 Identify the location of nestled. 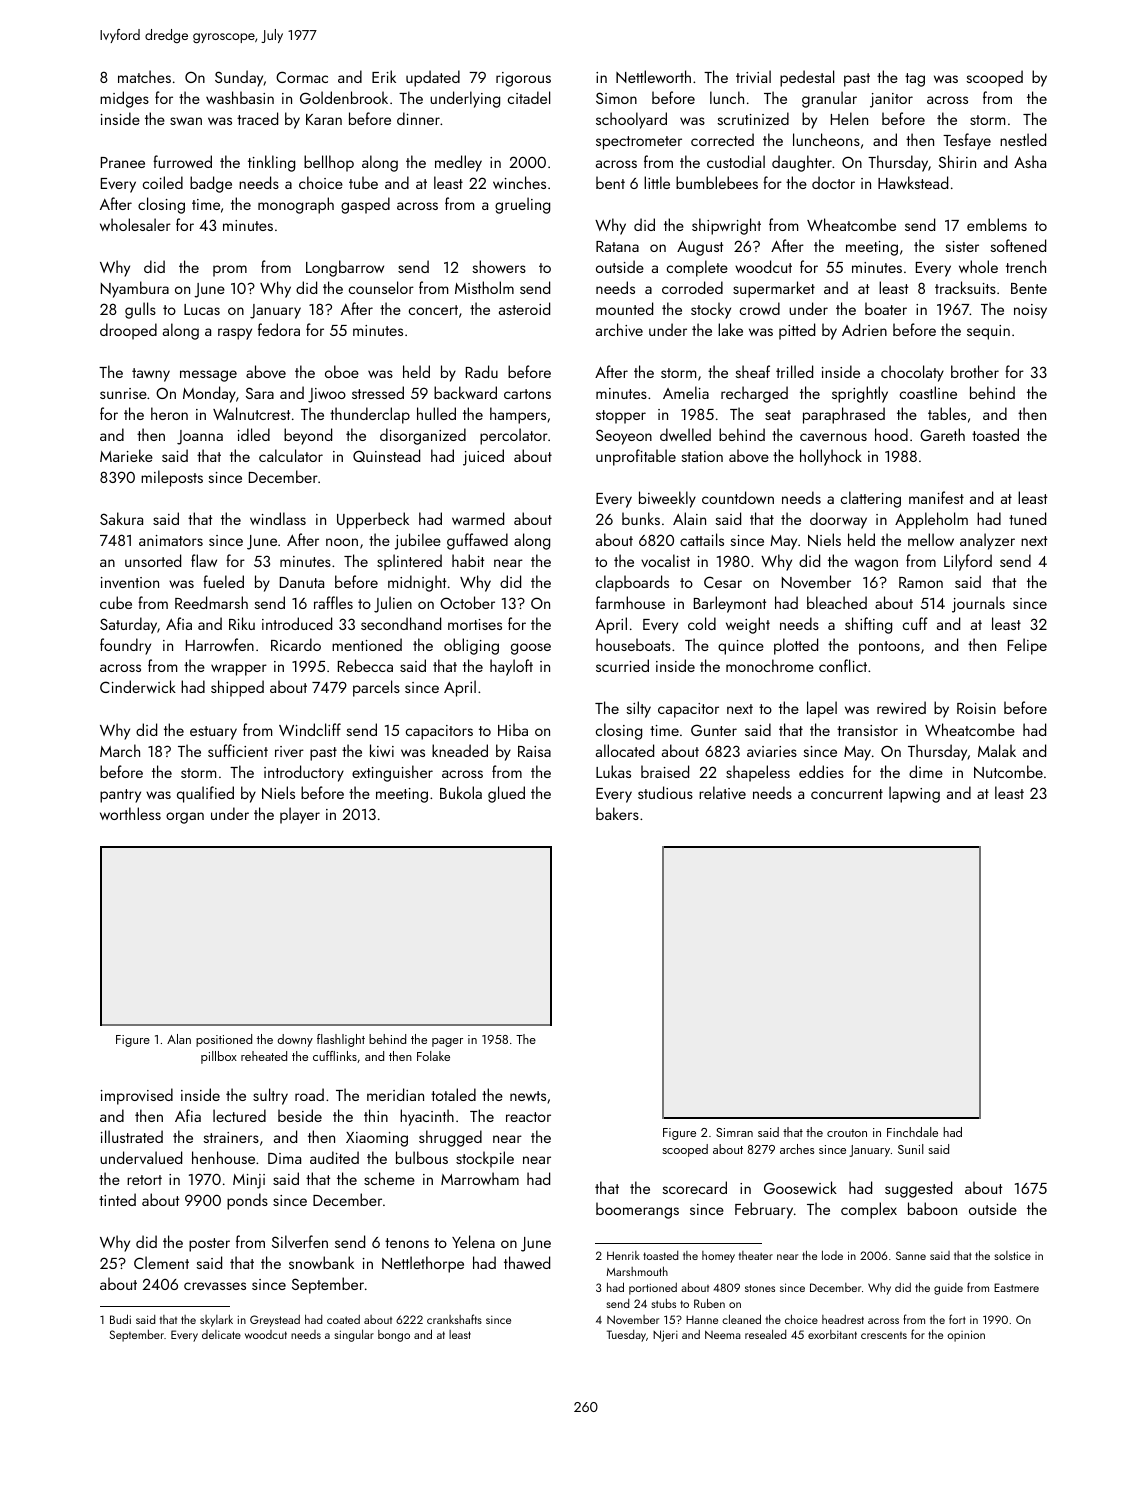
(1023, 139).
